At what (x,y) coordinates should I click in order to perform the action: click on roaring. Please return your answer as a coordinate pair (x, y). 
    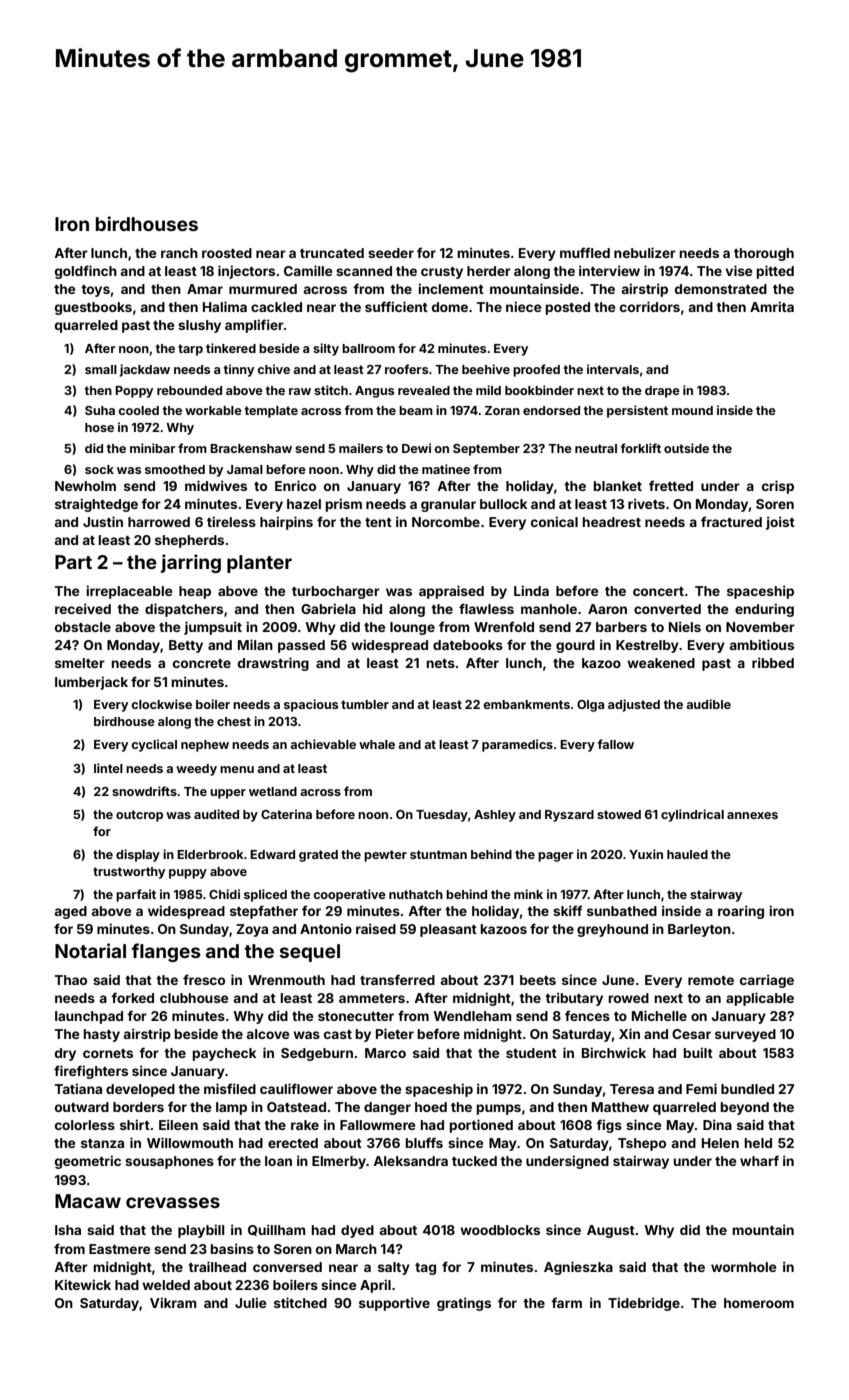
    Looking at the image, I should click on (741, 912).
